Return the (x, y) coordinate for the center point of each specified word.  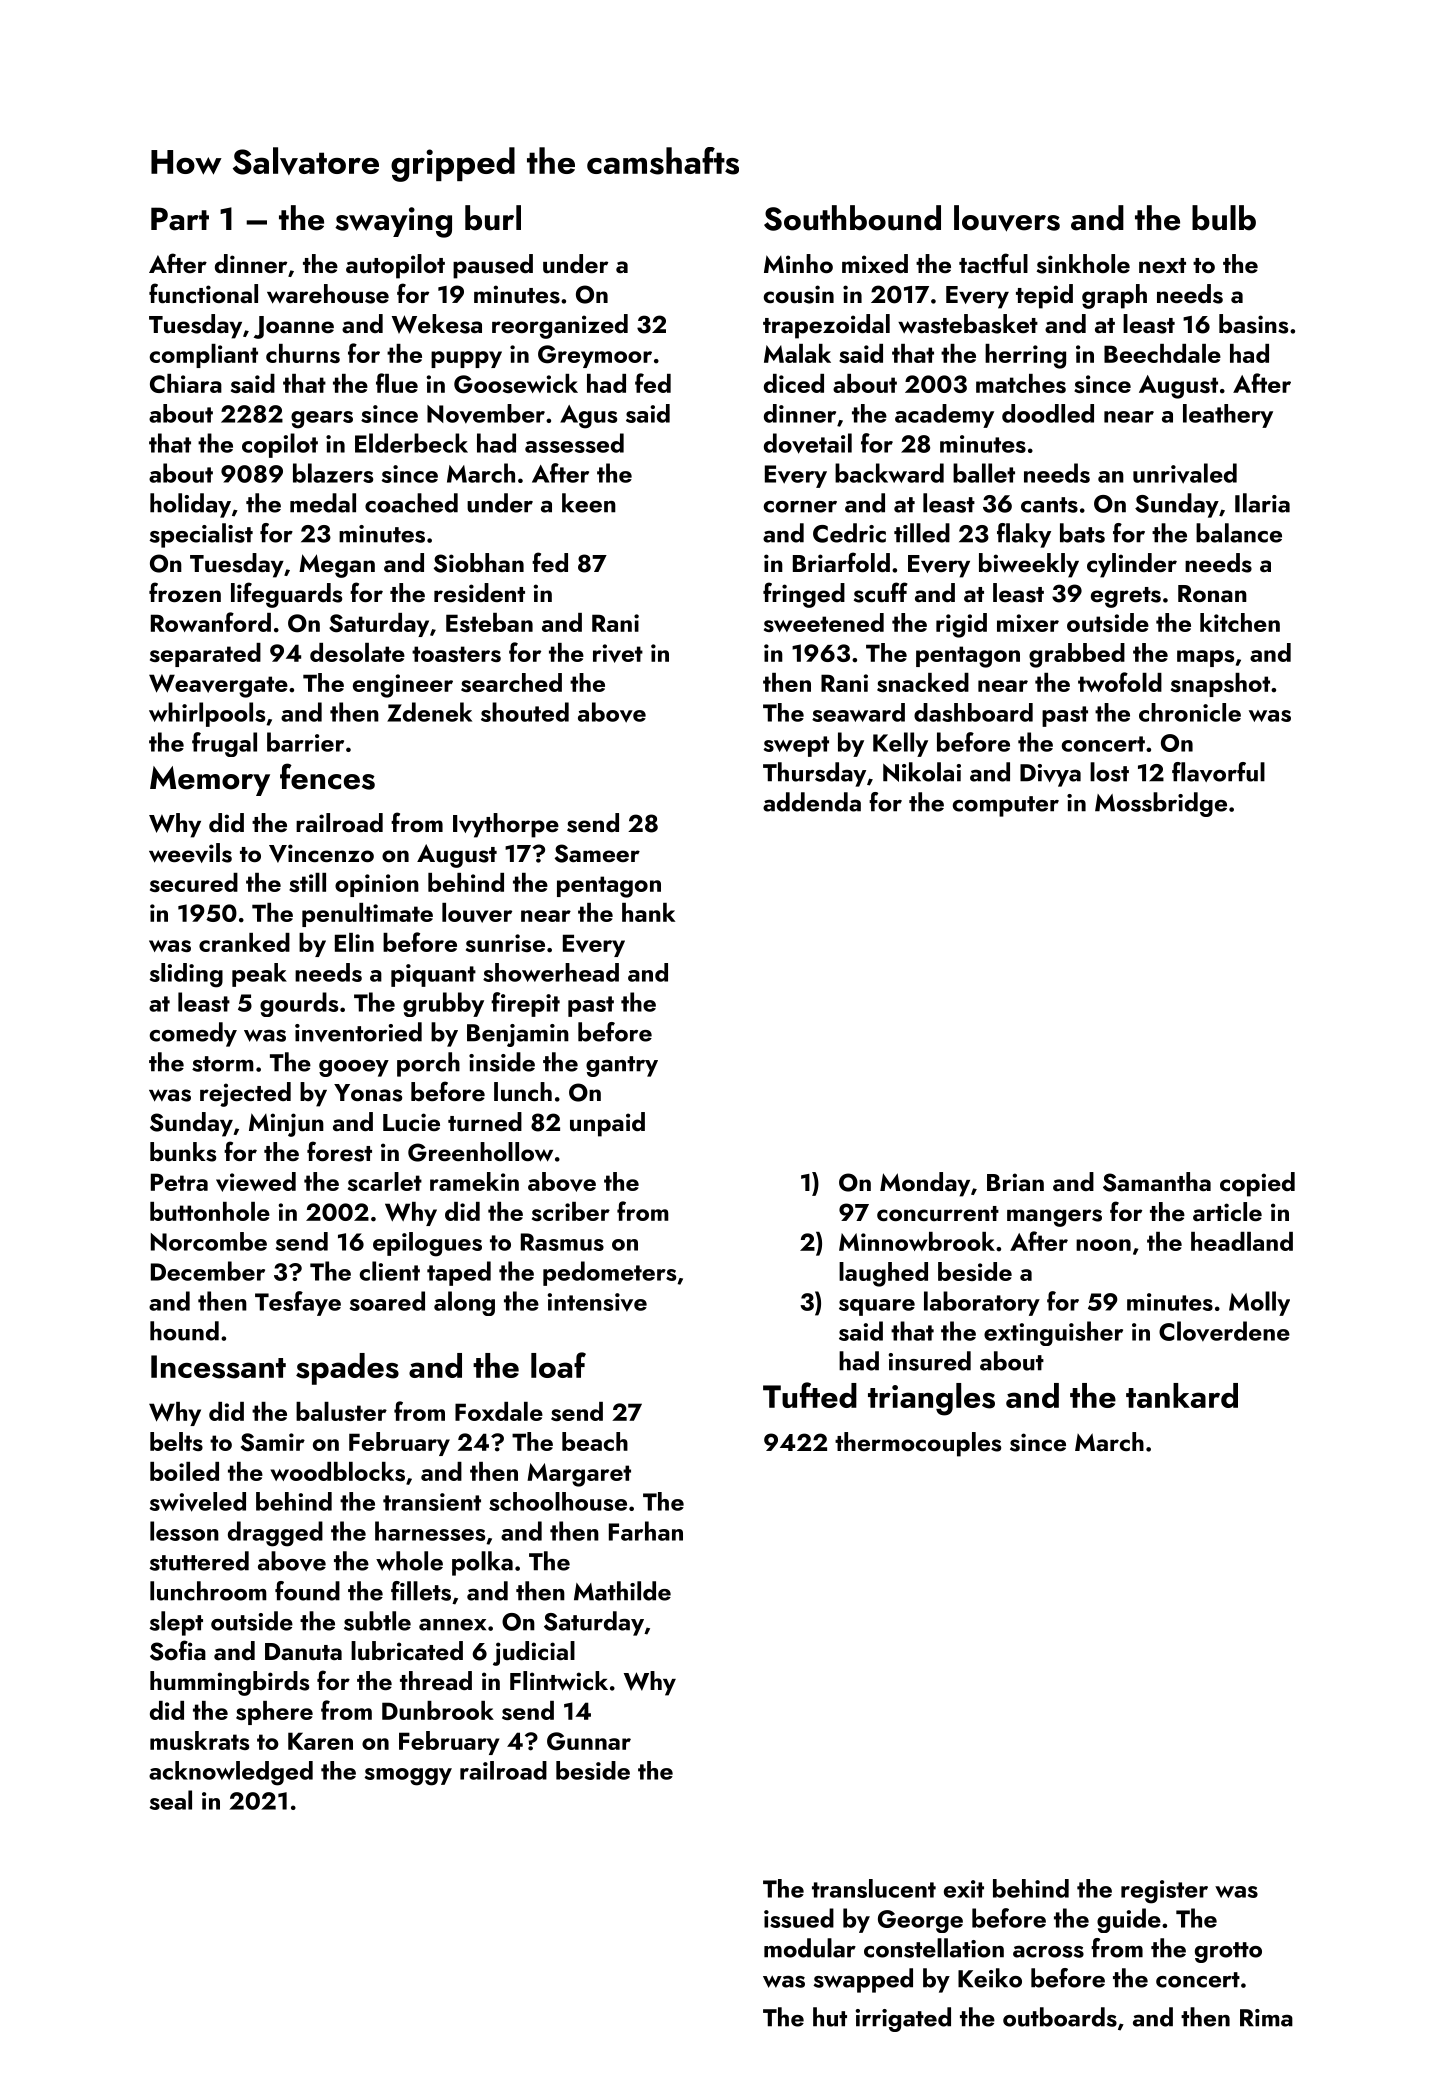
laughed (883, 1274)
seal (171, 1800)
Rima (1266, 2018)
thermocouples (918, 1444)
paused (493, 266)
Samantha (1157, 1182)
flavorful (1218, 772)
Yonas (368, 1093)
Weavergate (218, 686)
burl (493, 218)
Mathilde (622, 1591)
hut (830, 2017)
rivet (618, 653)
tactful (993, 263)
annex (452, 1625)
